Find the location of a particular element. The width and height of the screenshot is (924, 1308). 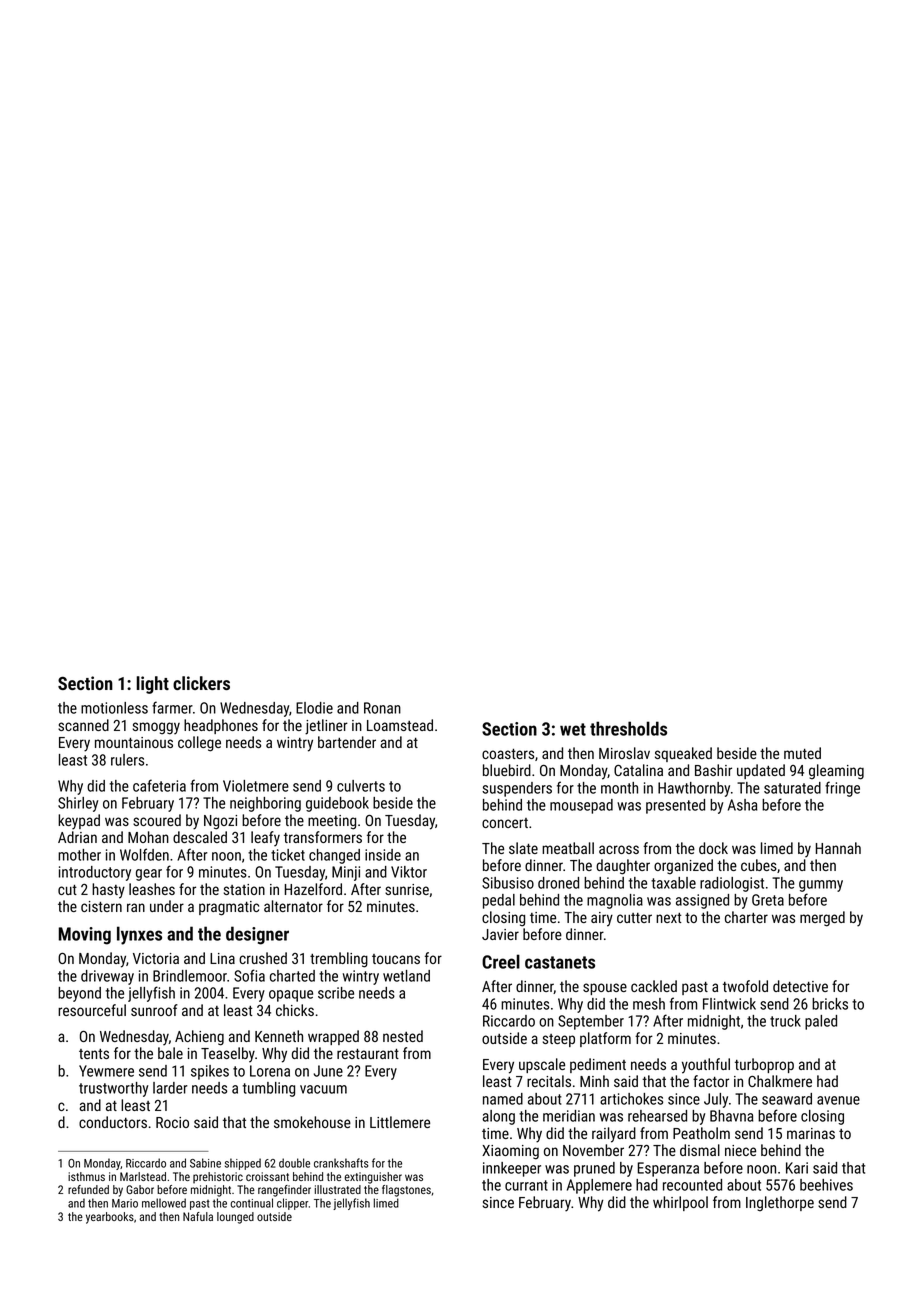

ticket is located at coordinates (288, 855).
